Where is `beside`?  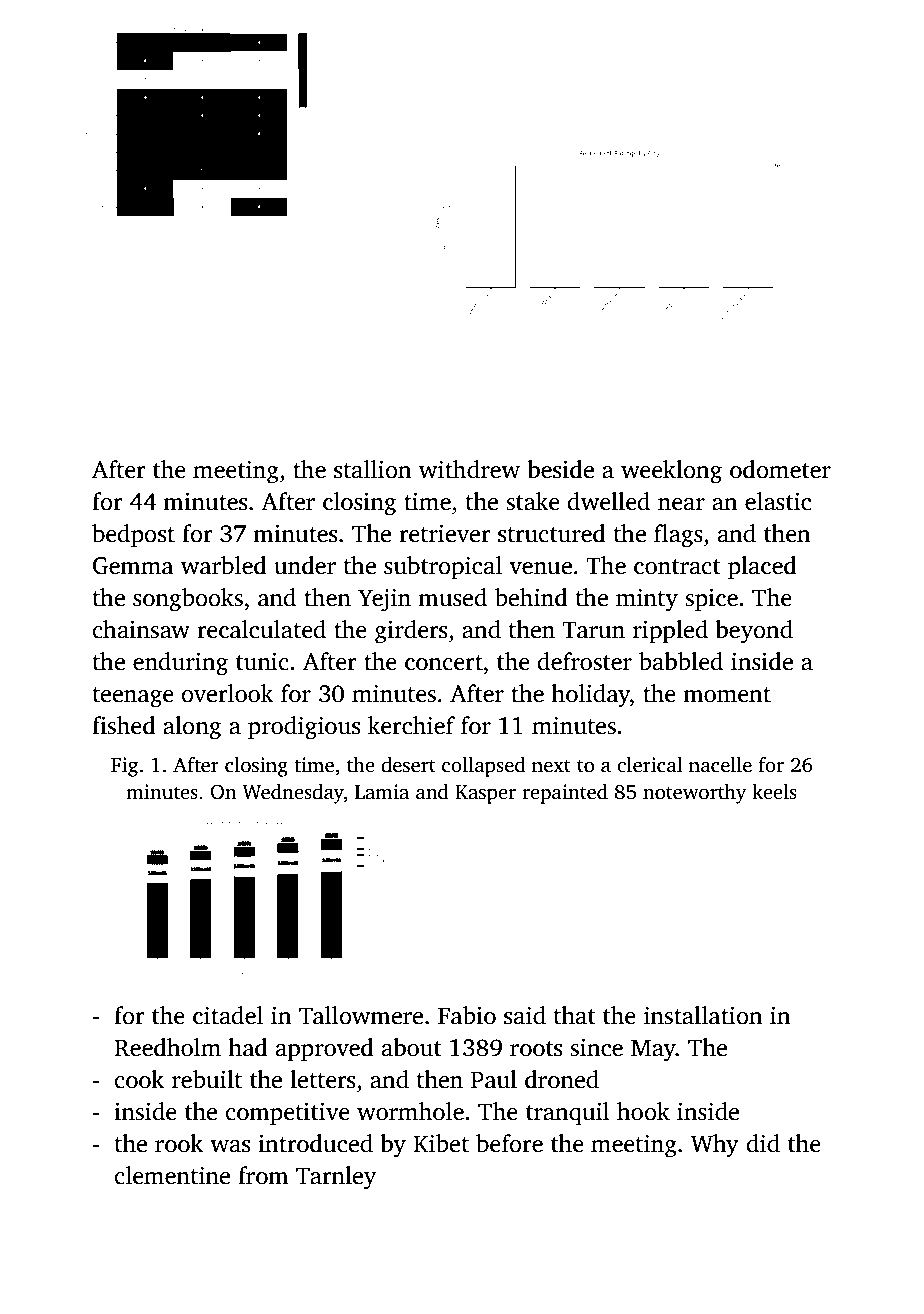
beside is located at coordinates (560, 469).
